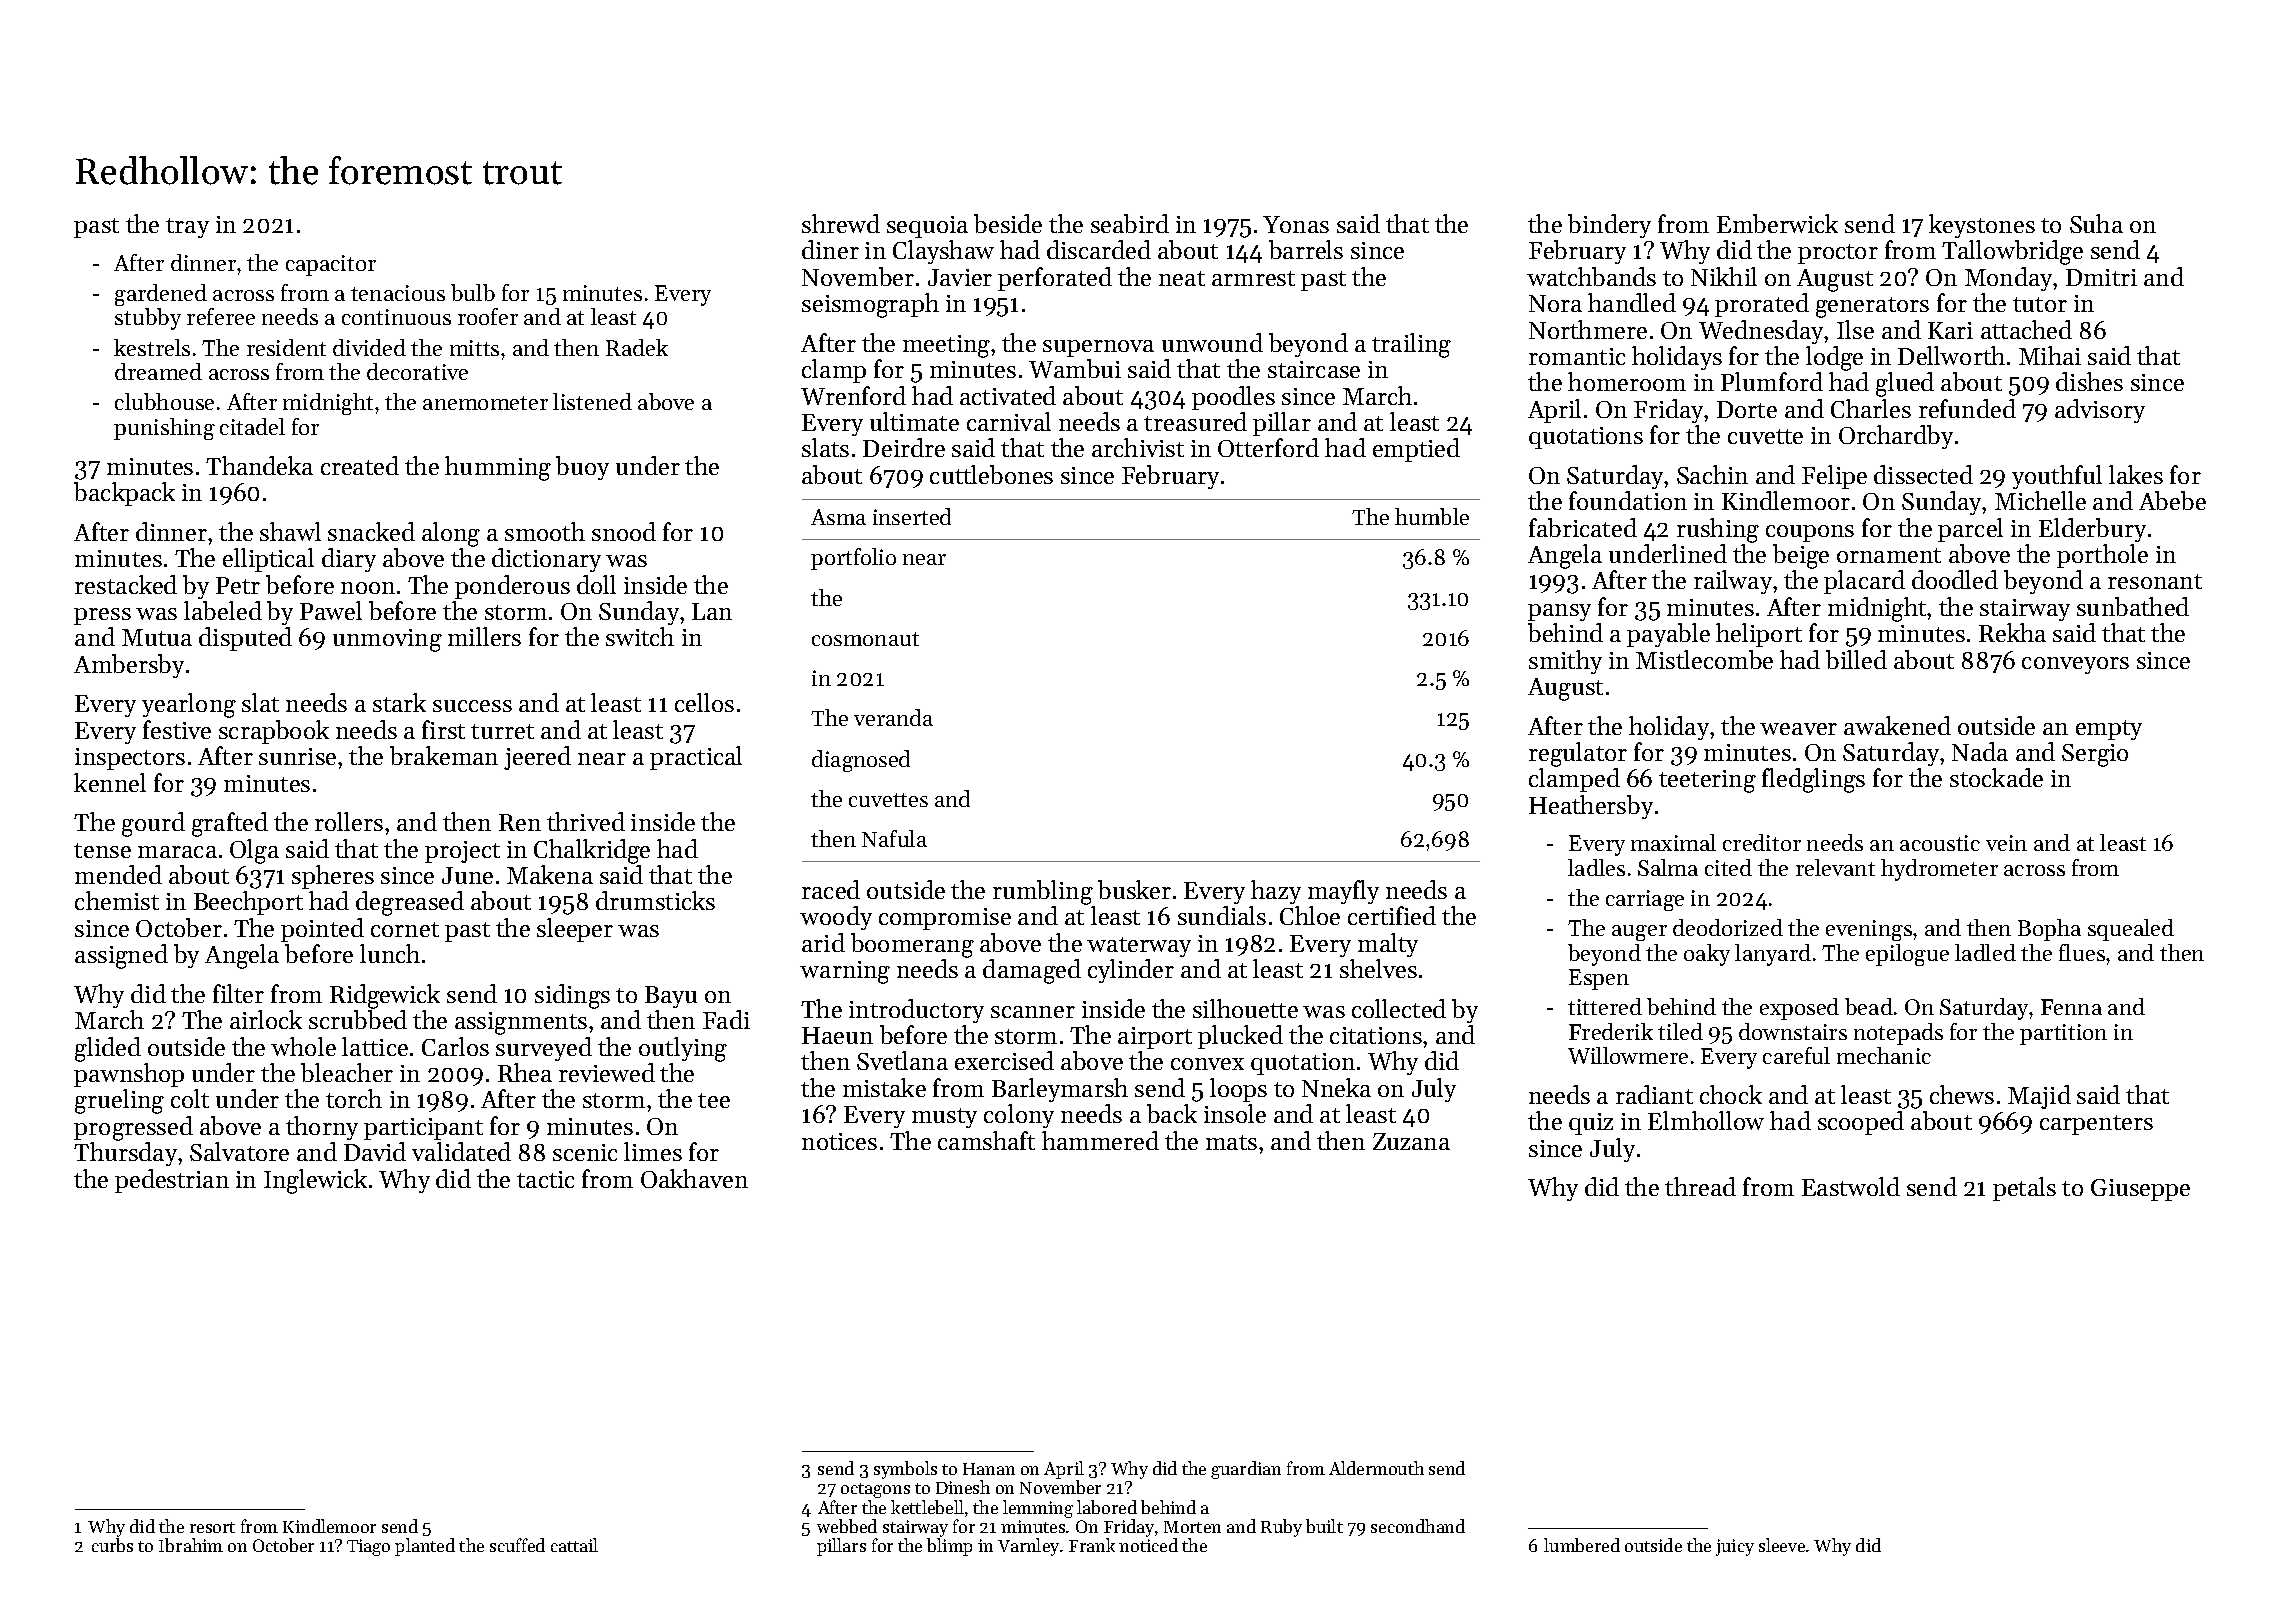  I want to click on advisory, so click(2100, 411).
